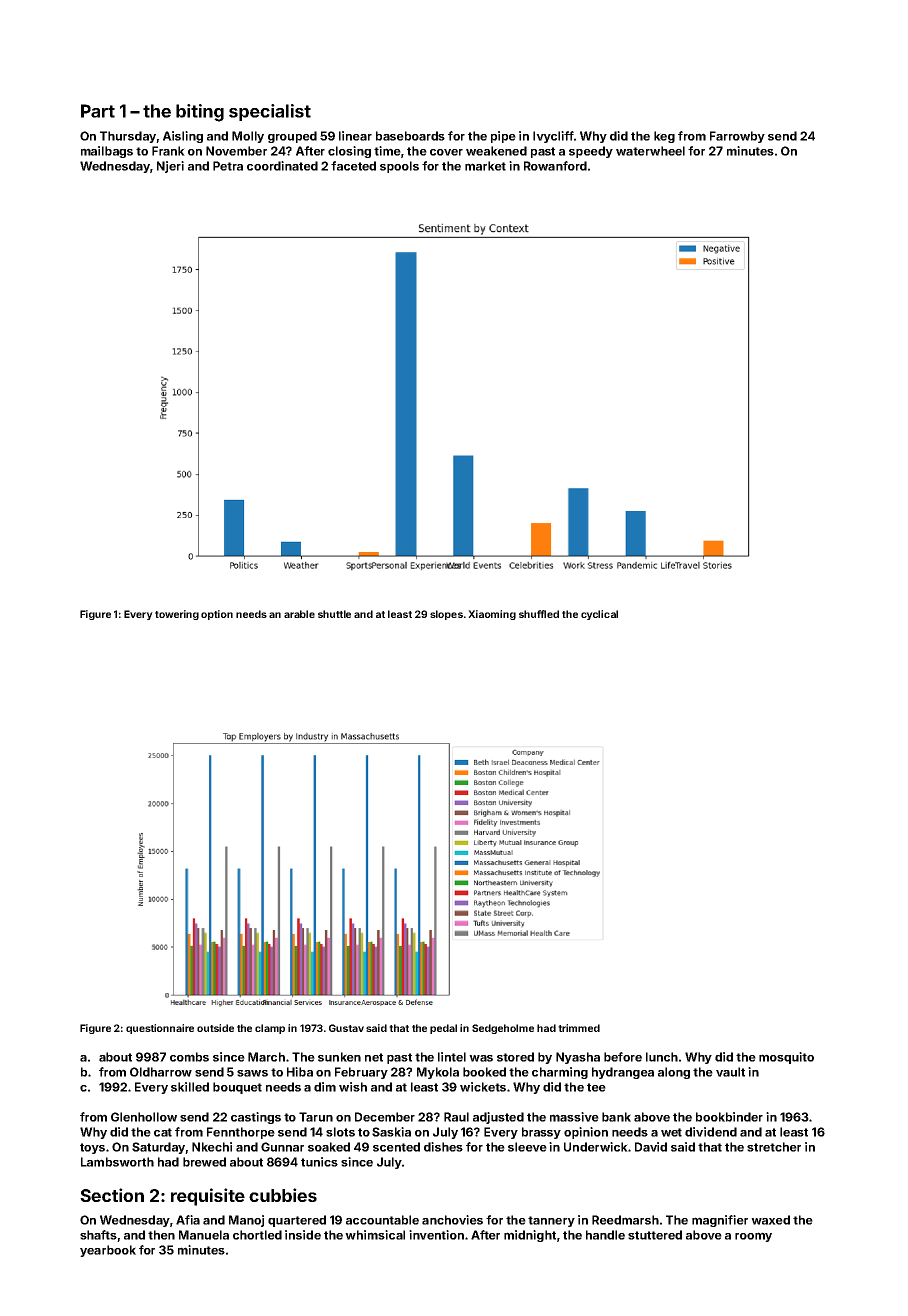  Describe the element at coordinates (737, 137) in the screenshot. I see `Farrowby` at that location.
